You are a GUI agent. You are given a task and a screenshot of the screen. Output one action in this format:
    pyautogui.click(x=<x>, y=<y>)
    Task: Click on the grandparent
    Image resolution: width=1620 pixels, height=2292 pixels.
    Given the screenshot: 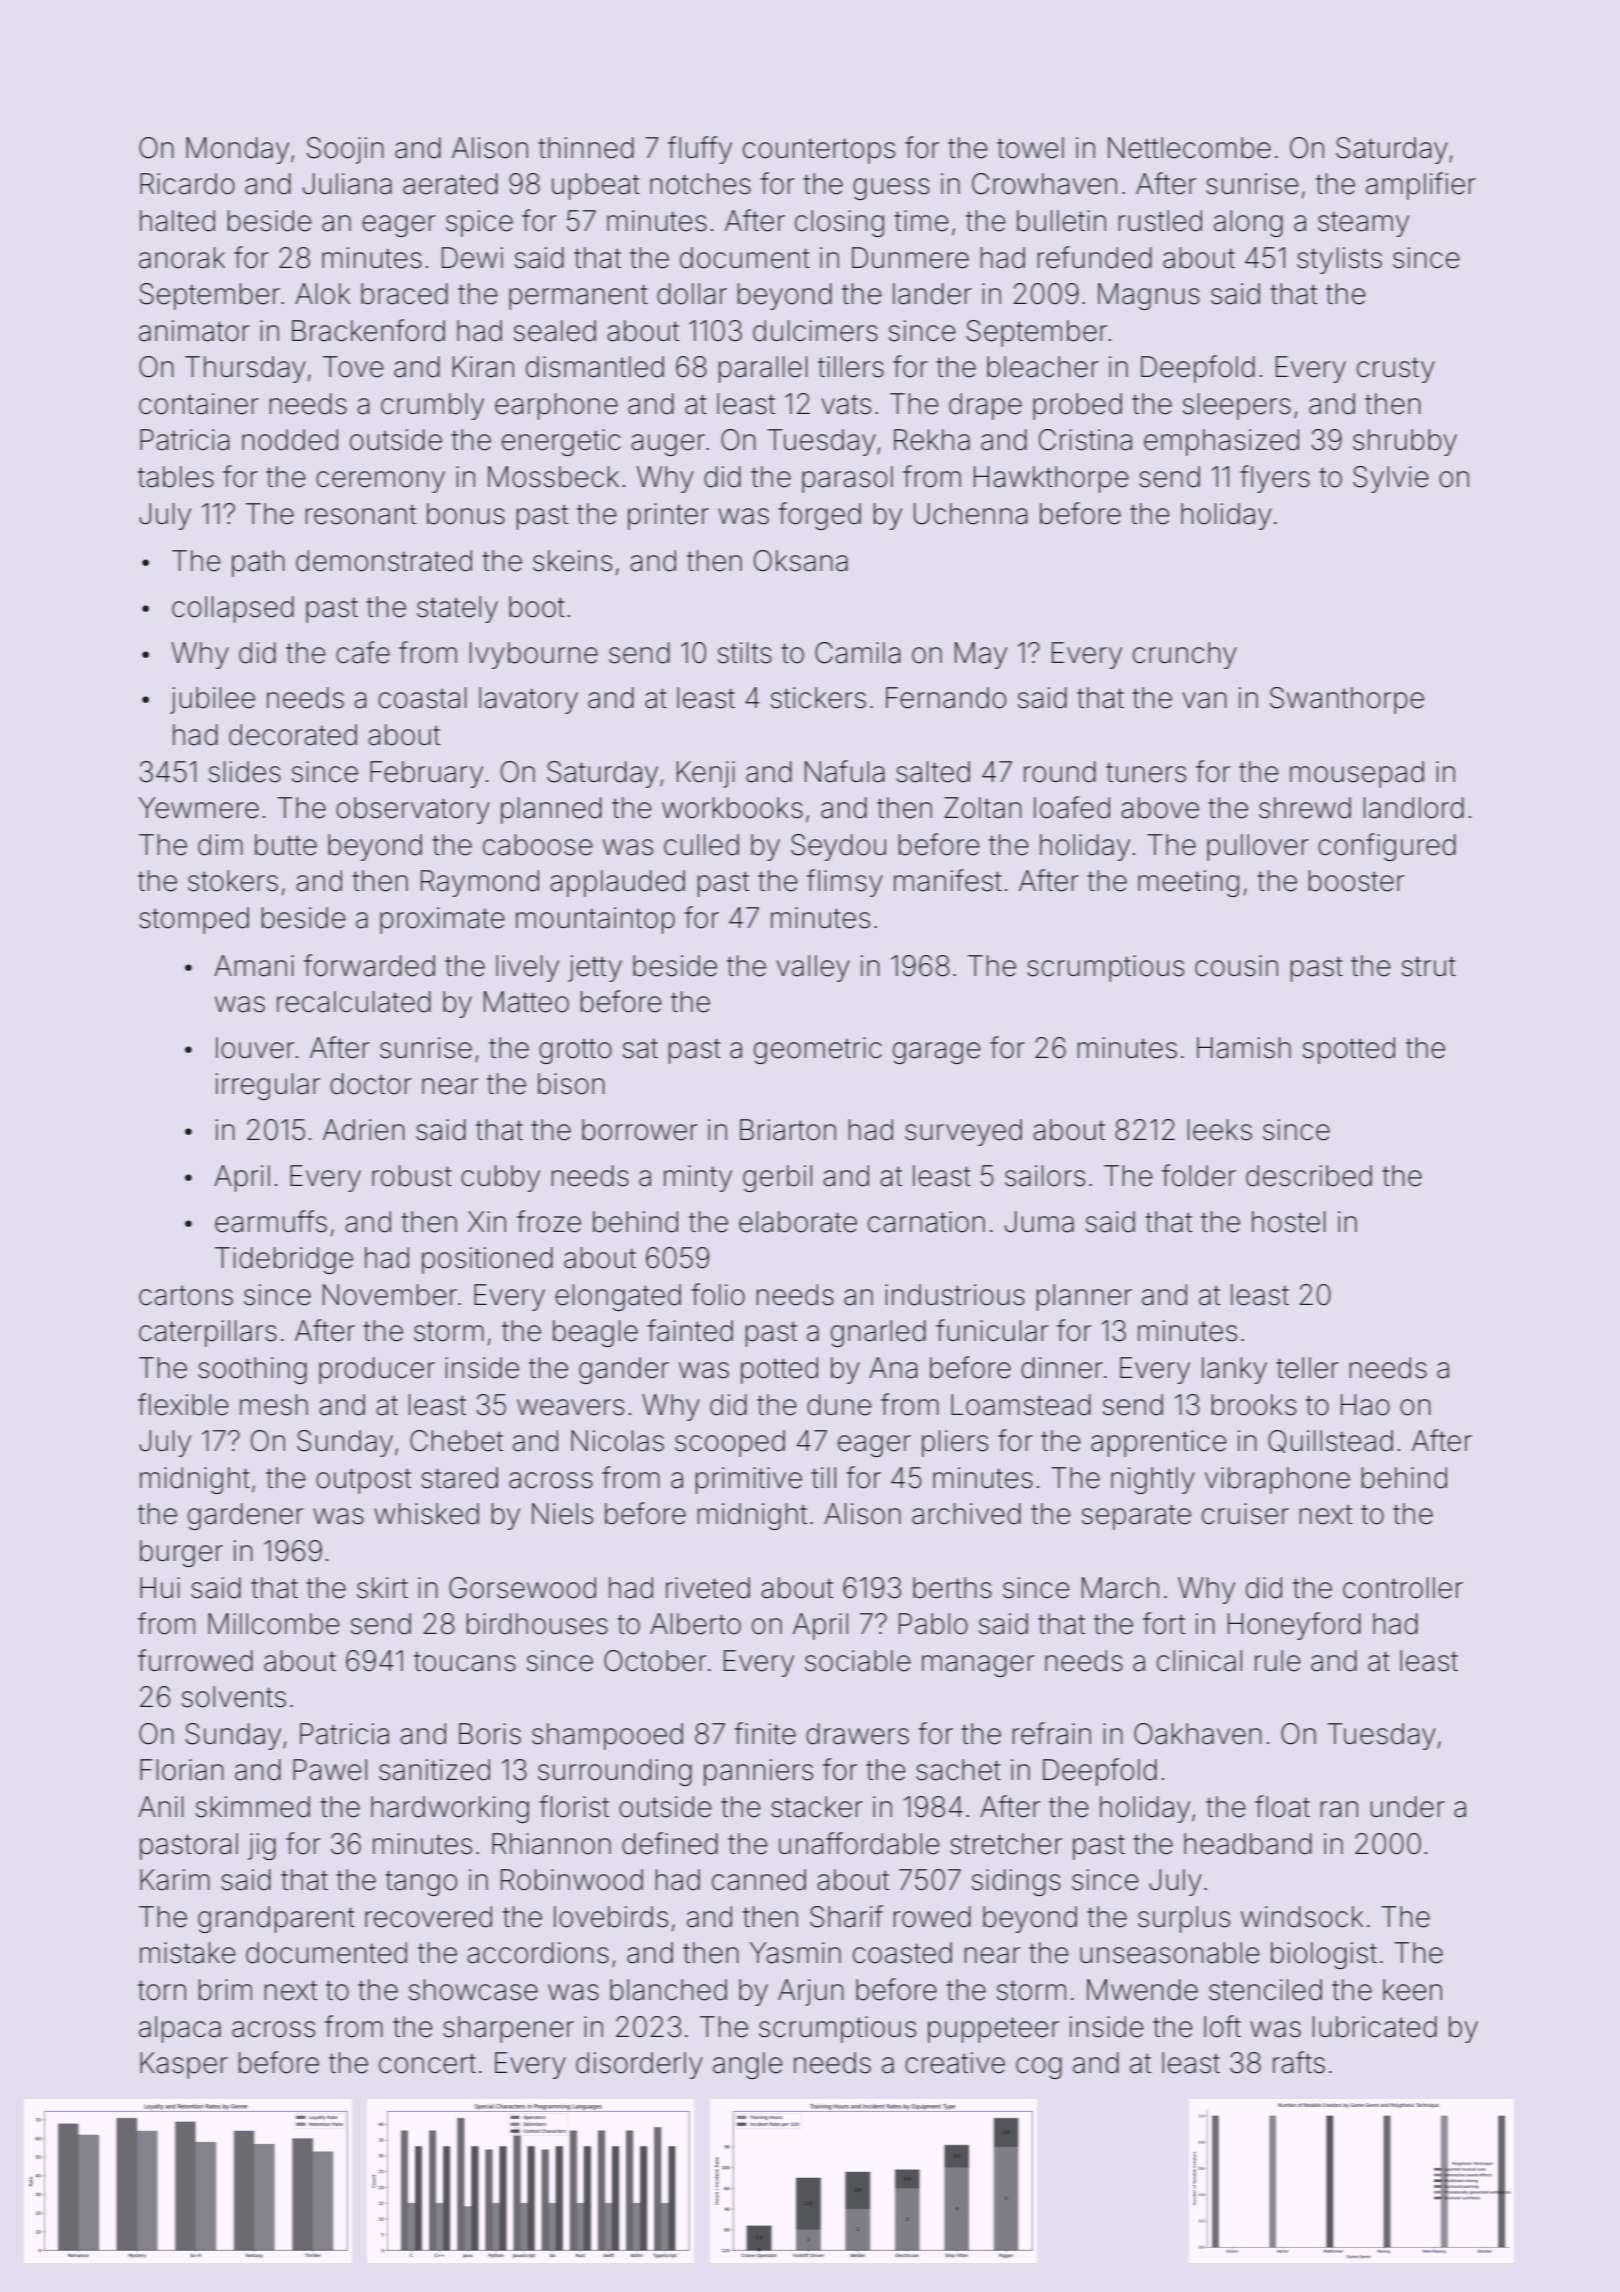 What is the action you would take?
    pyautogui.click(x=276, y=1919)
